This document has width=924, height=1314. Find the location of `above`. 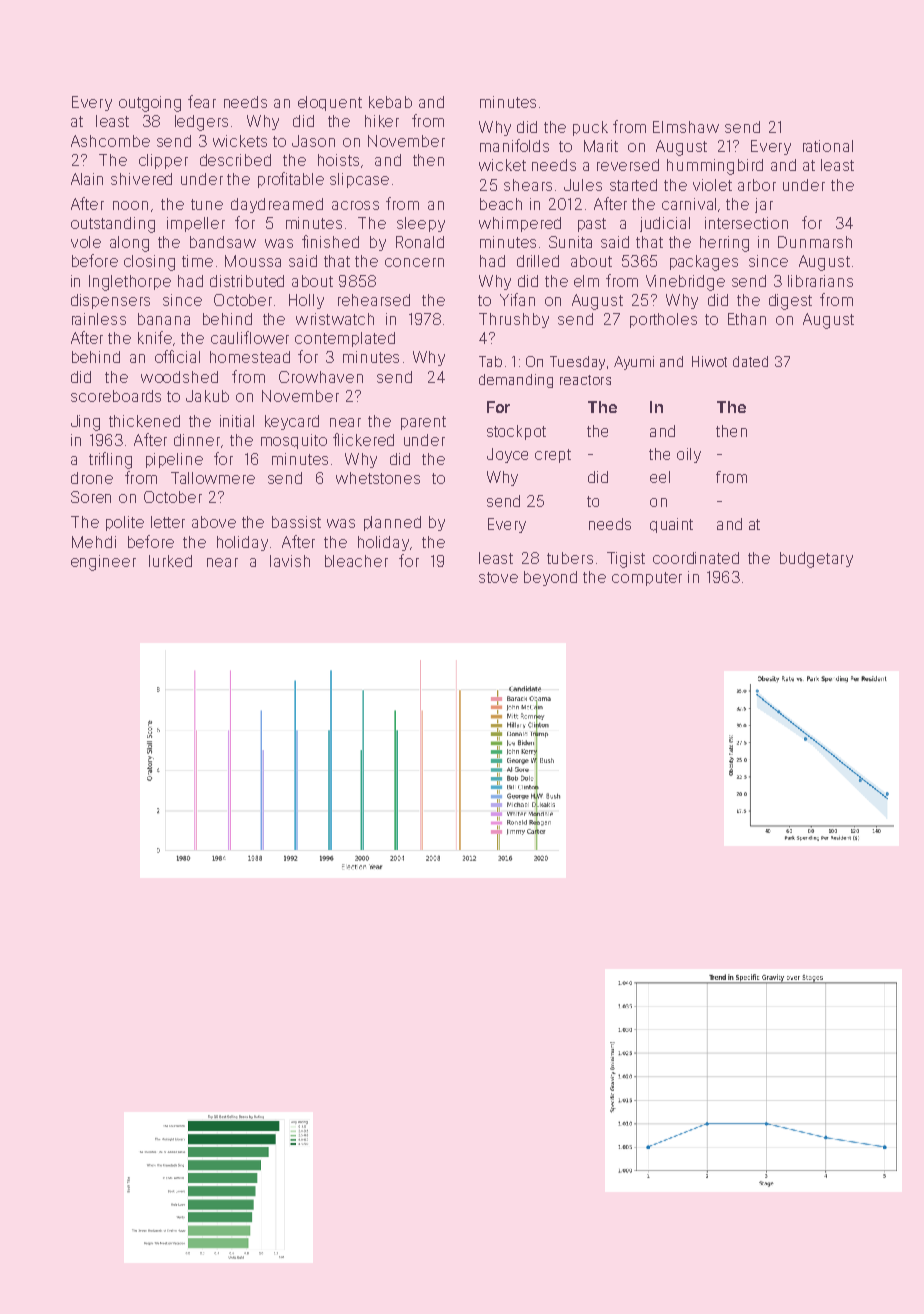

above is located at coordinates (214, 522).
